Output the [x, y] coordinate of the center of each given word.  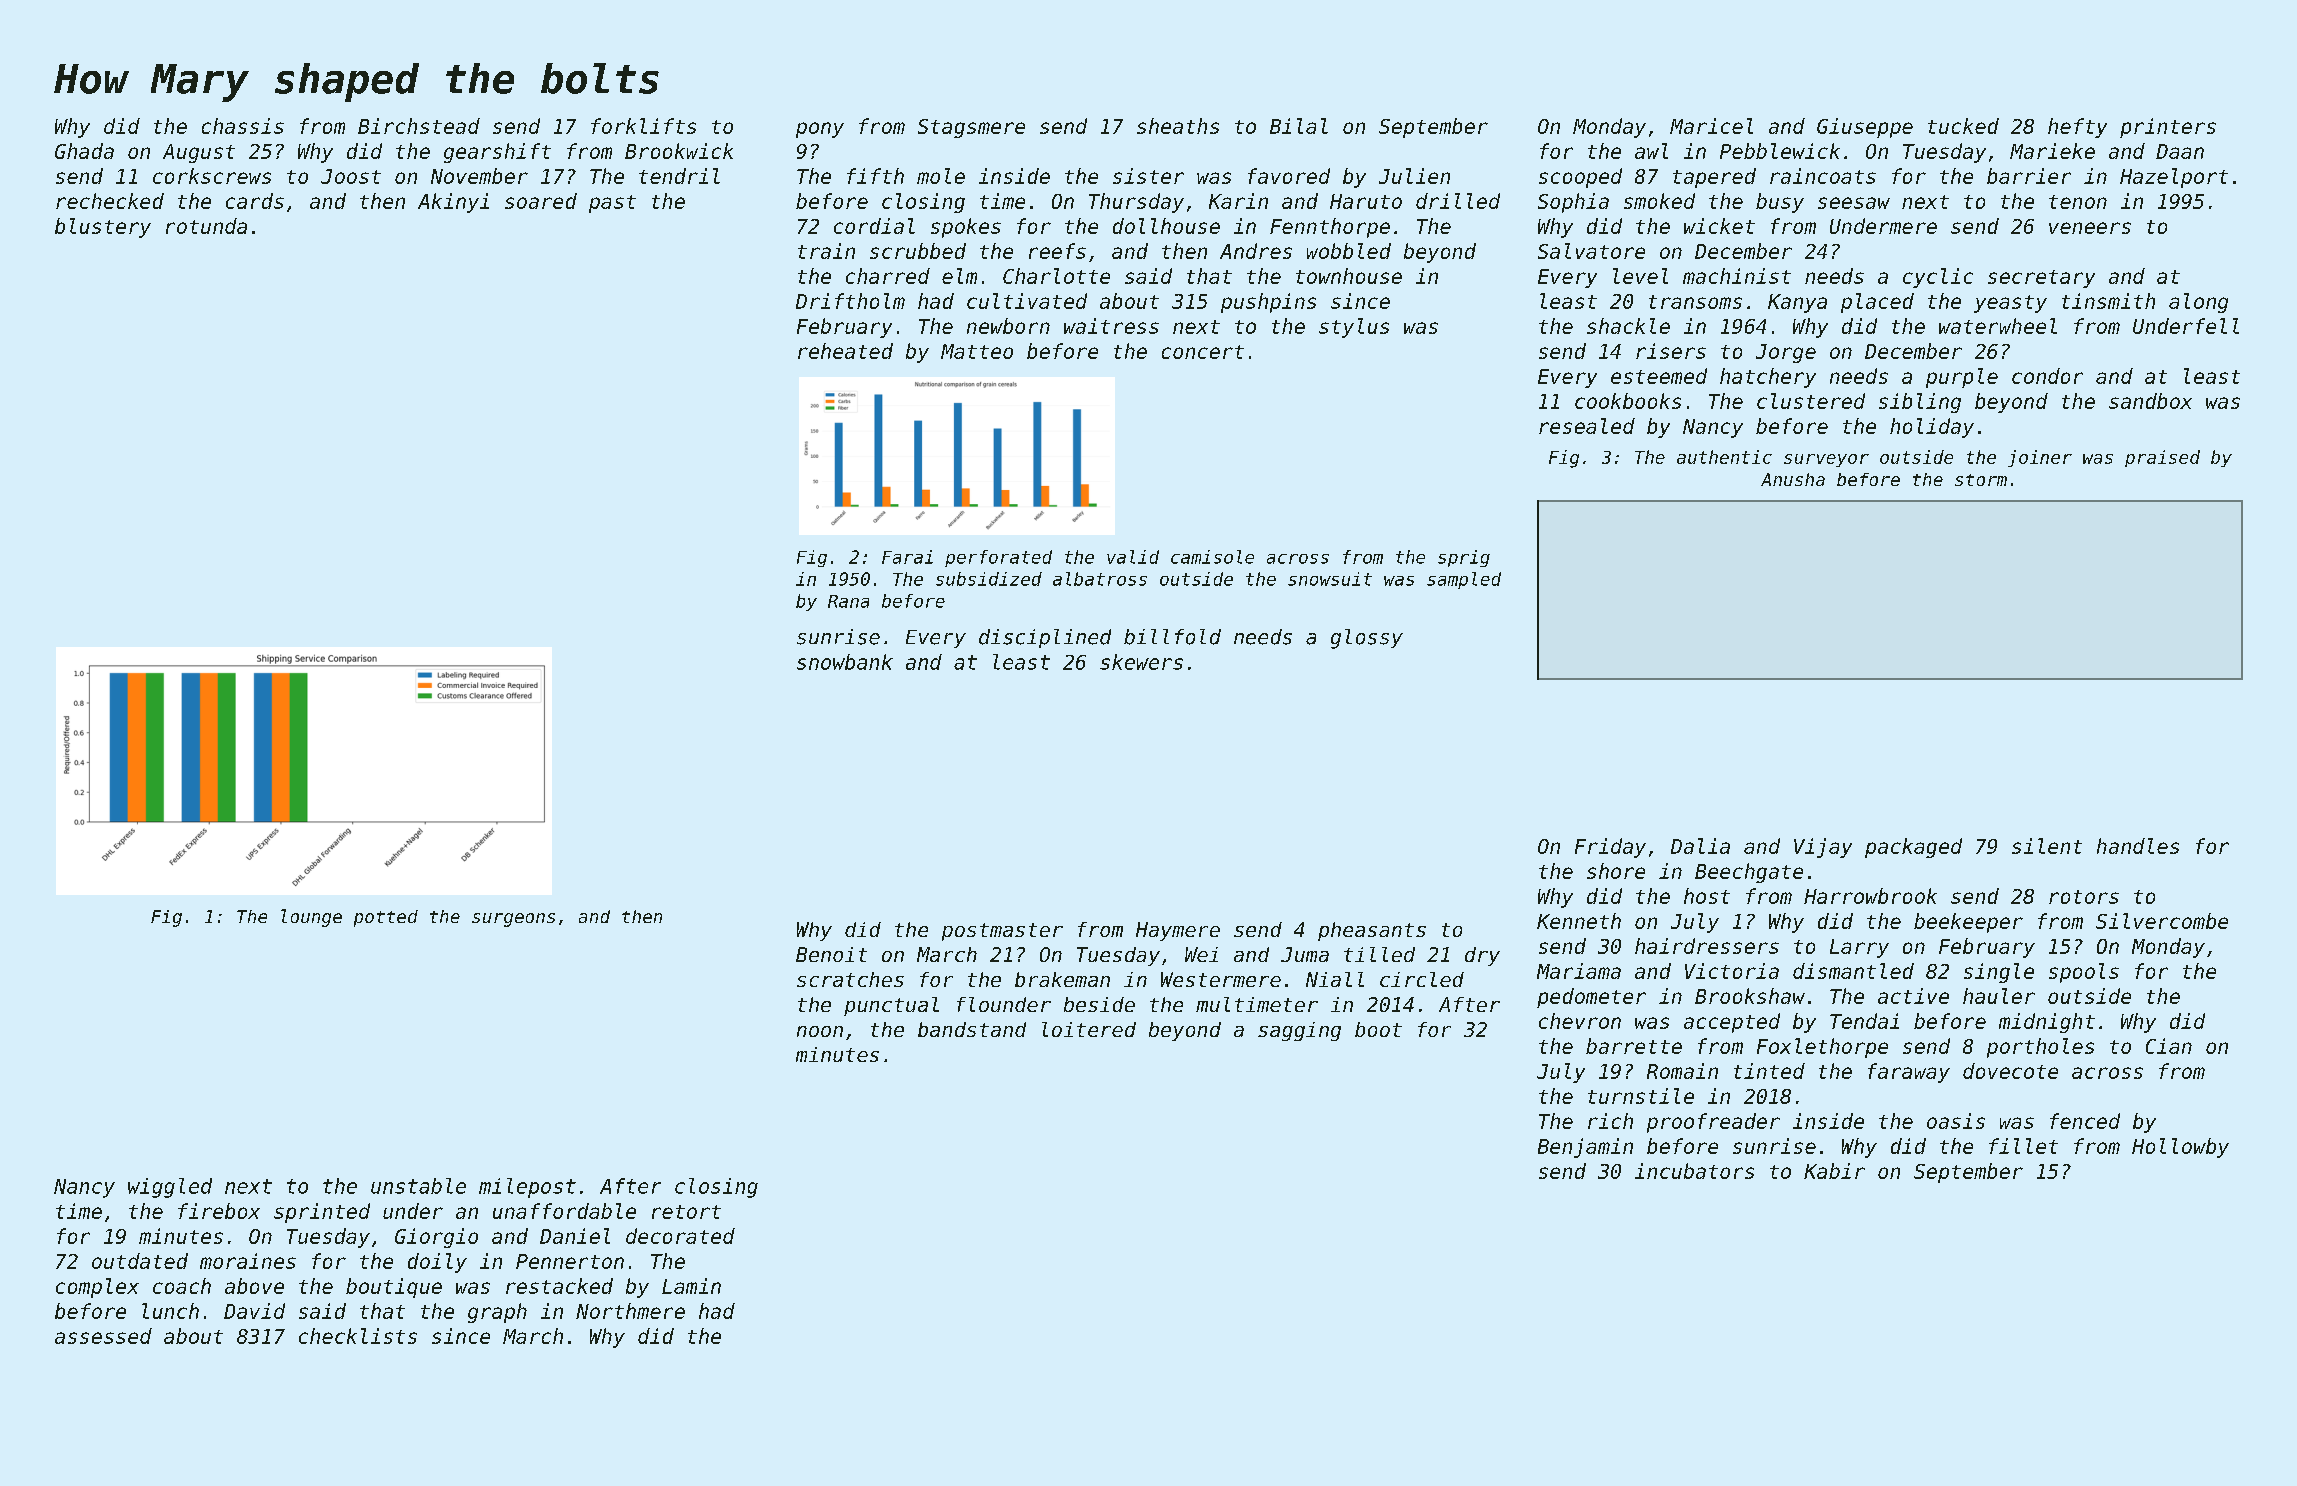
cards [255, 201]
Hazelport [2174, 178]
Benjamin [1585, 1148]
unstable [418, 1186]
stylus [1354, 328]
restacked [559, 1286]
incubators [1694, 1171]
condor [2047, 376]
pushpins [1268, 303]
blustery [103, 228]
